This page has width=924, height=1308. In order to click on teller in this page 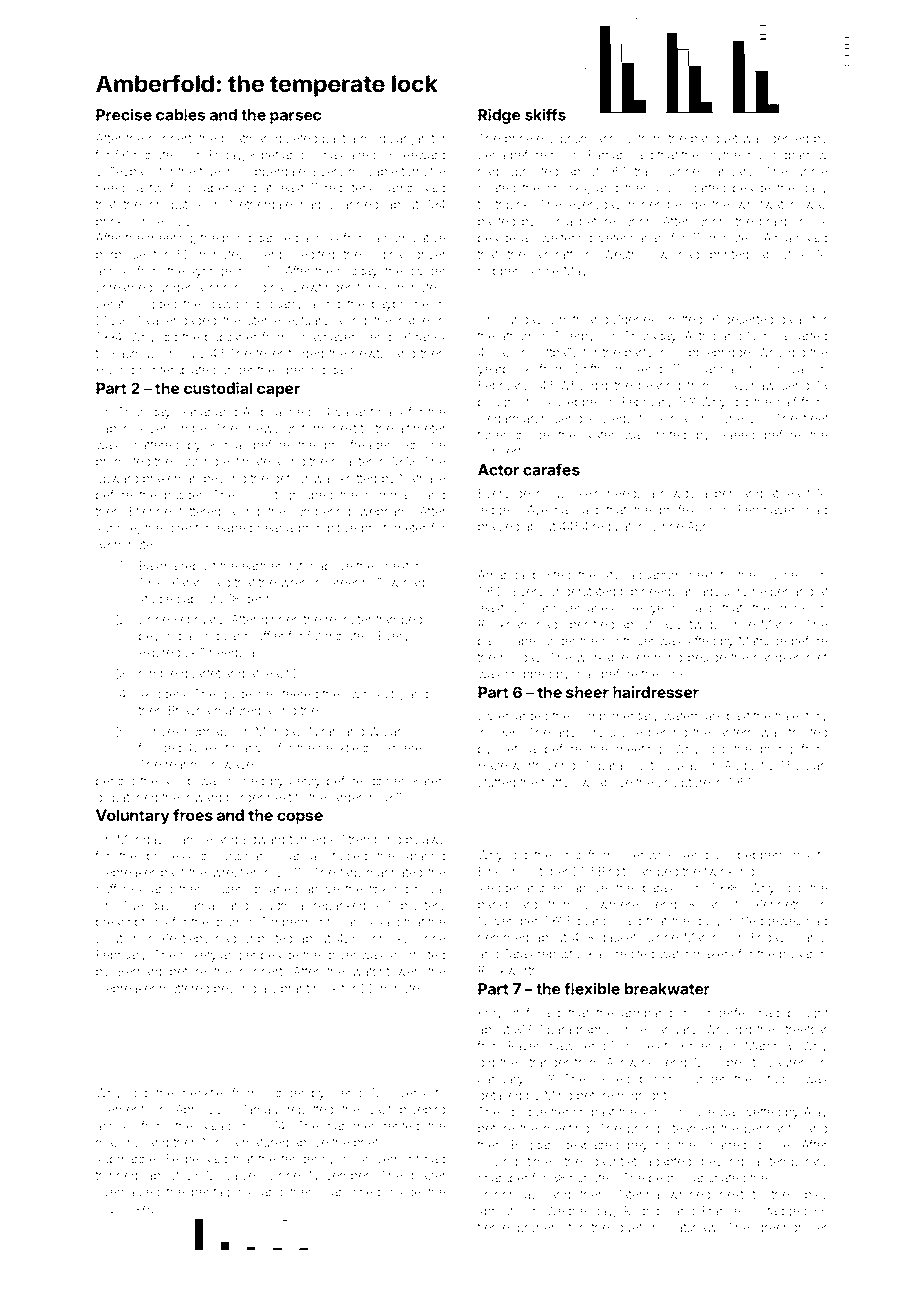, I will do `click(269, 353)`.
